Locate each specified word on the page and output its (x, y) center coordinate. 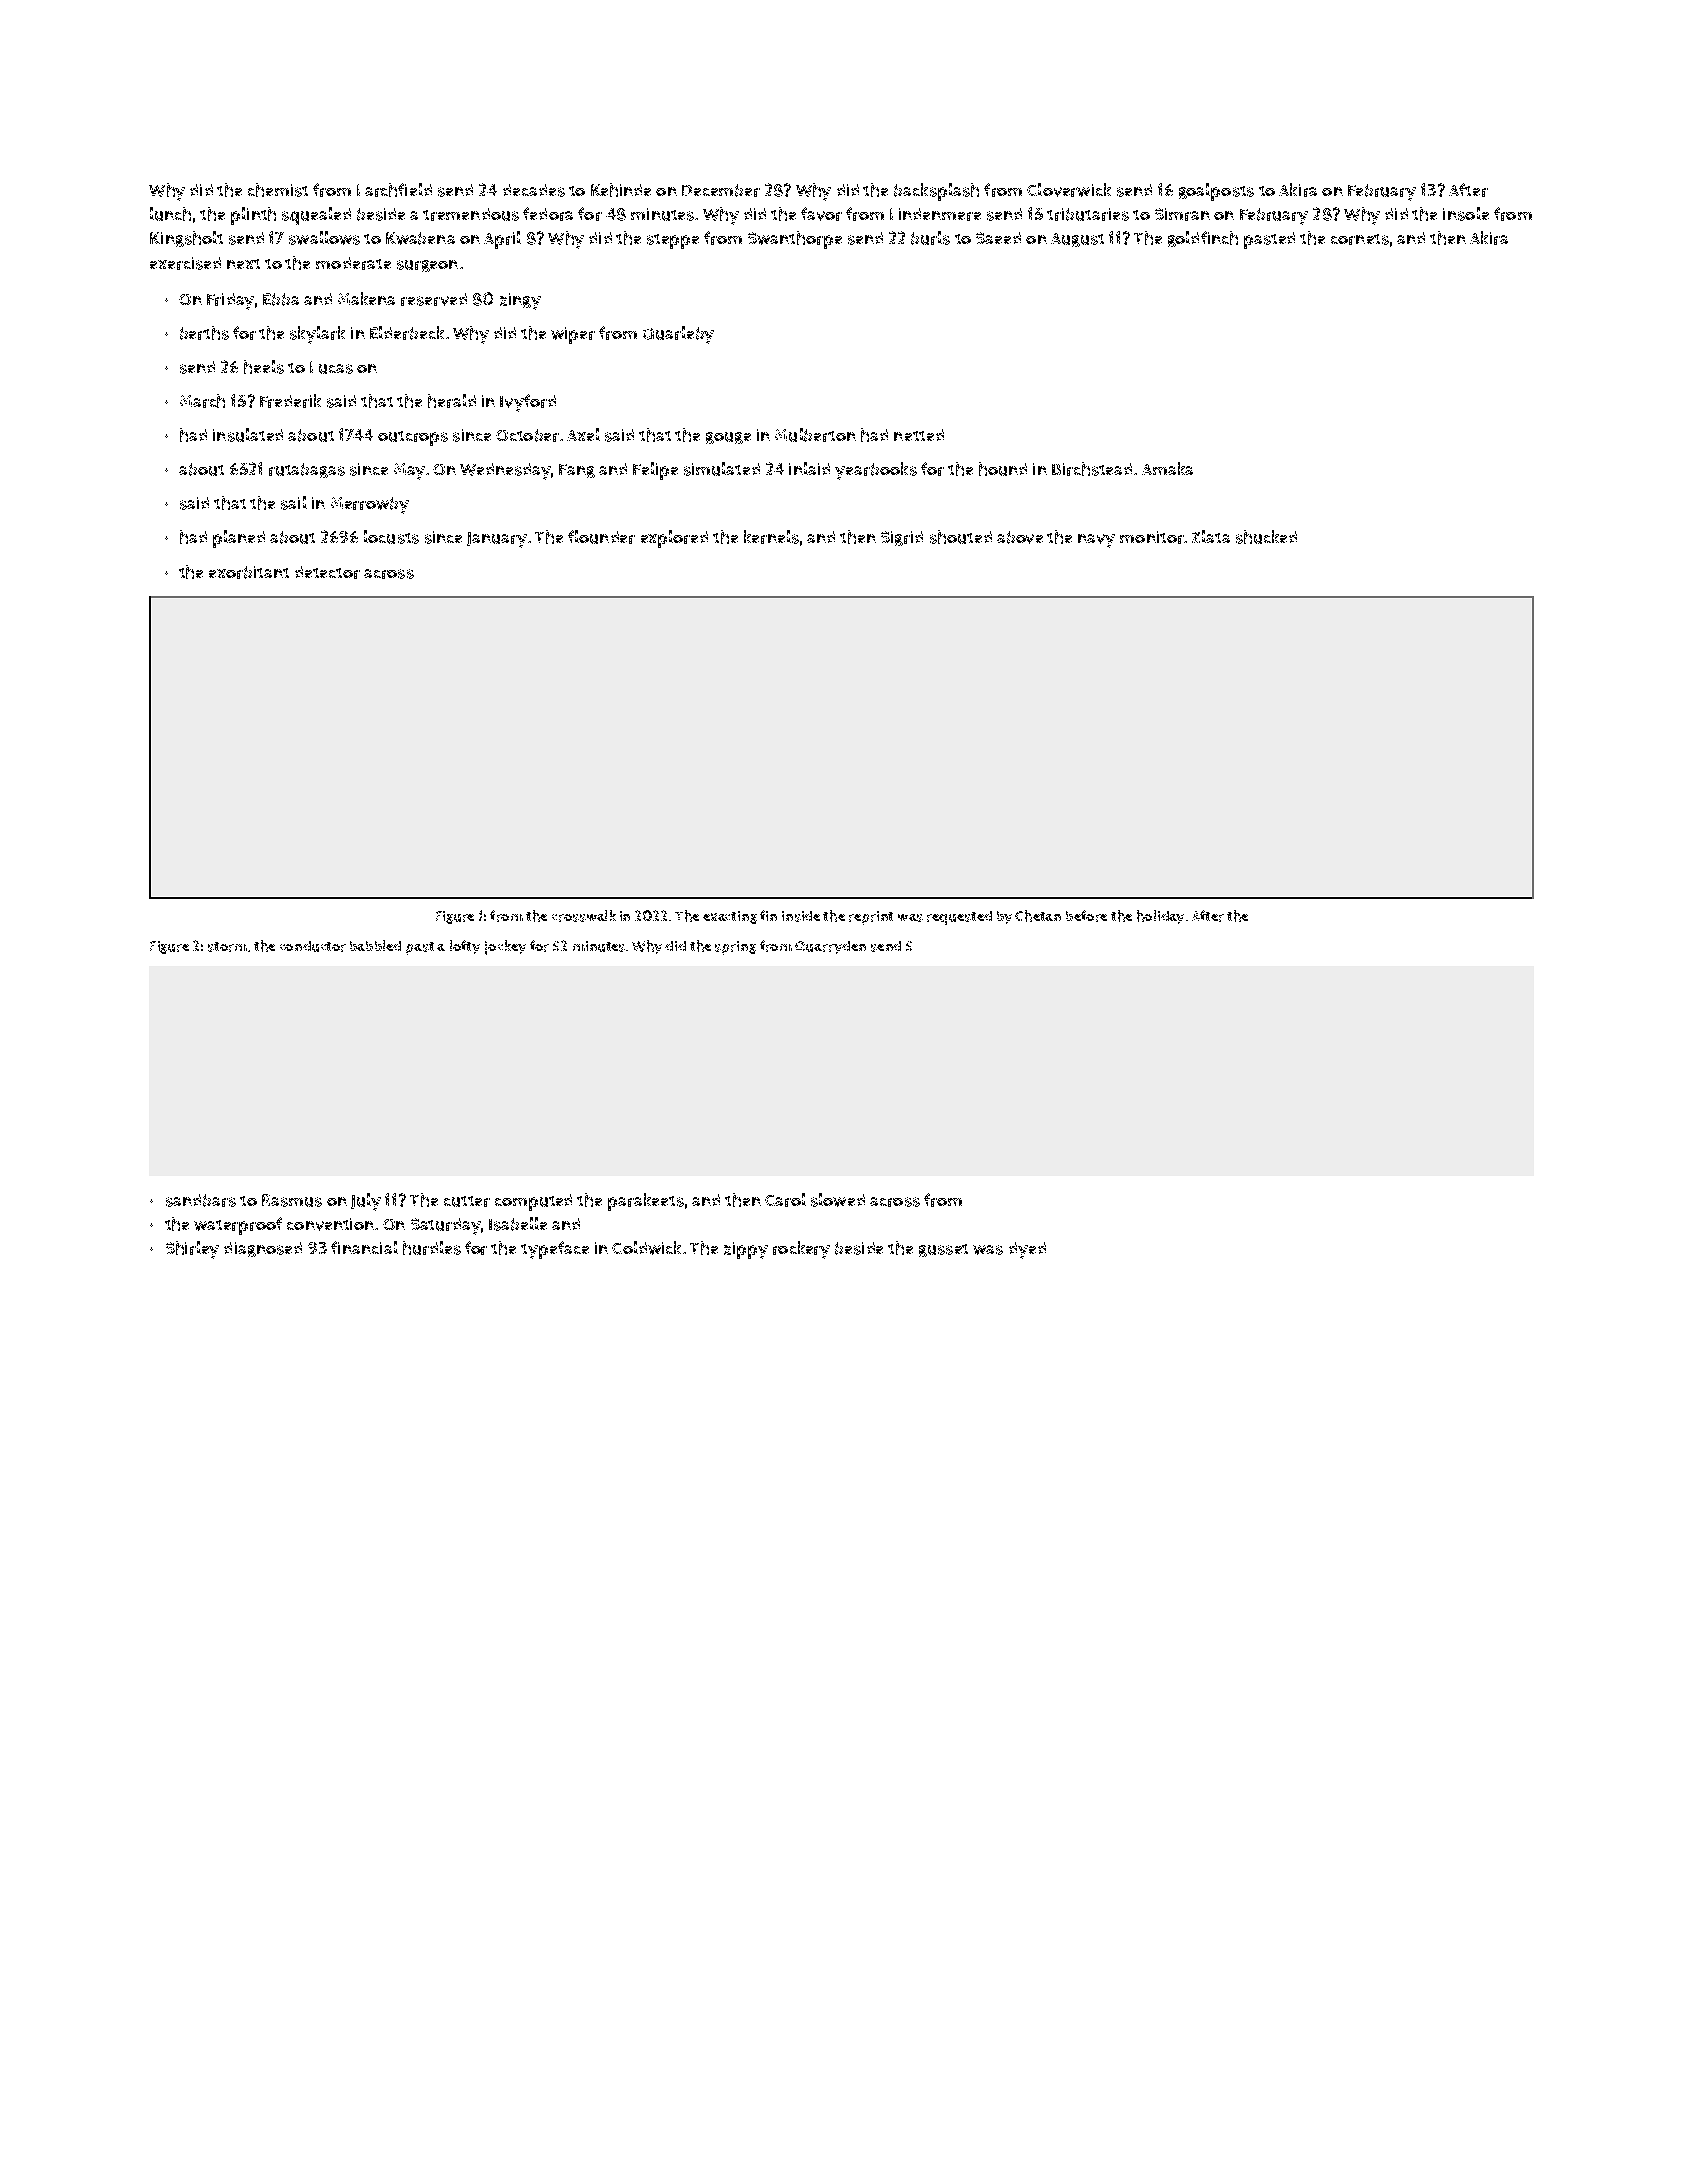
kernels (771, 537)
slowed (838, 1200)
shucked (1266, 537)
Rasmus (292, 1200)
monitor (1152, 537)
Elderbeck (407, 333)
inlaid (809, 468)
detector (327, 572)
